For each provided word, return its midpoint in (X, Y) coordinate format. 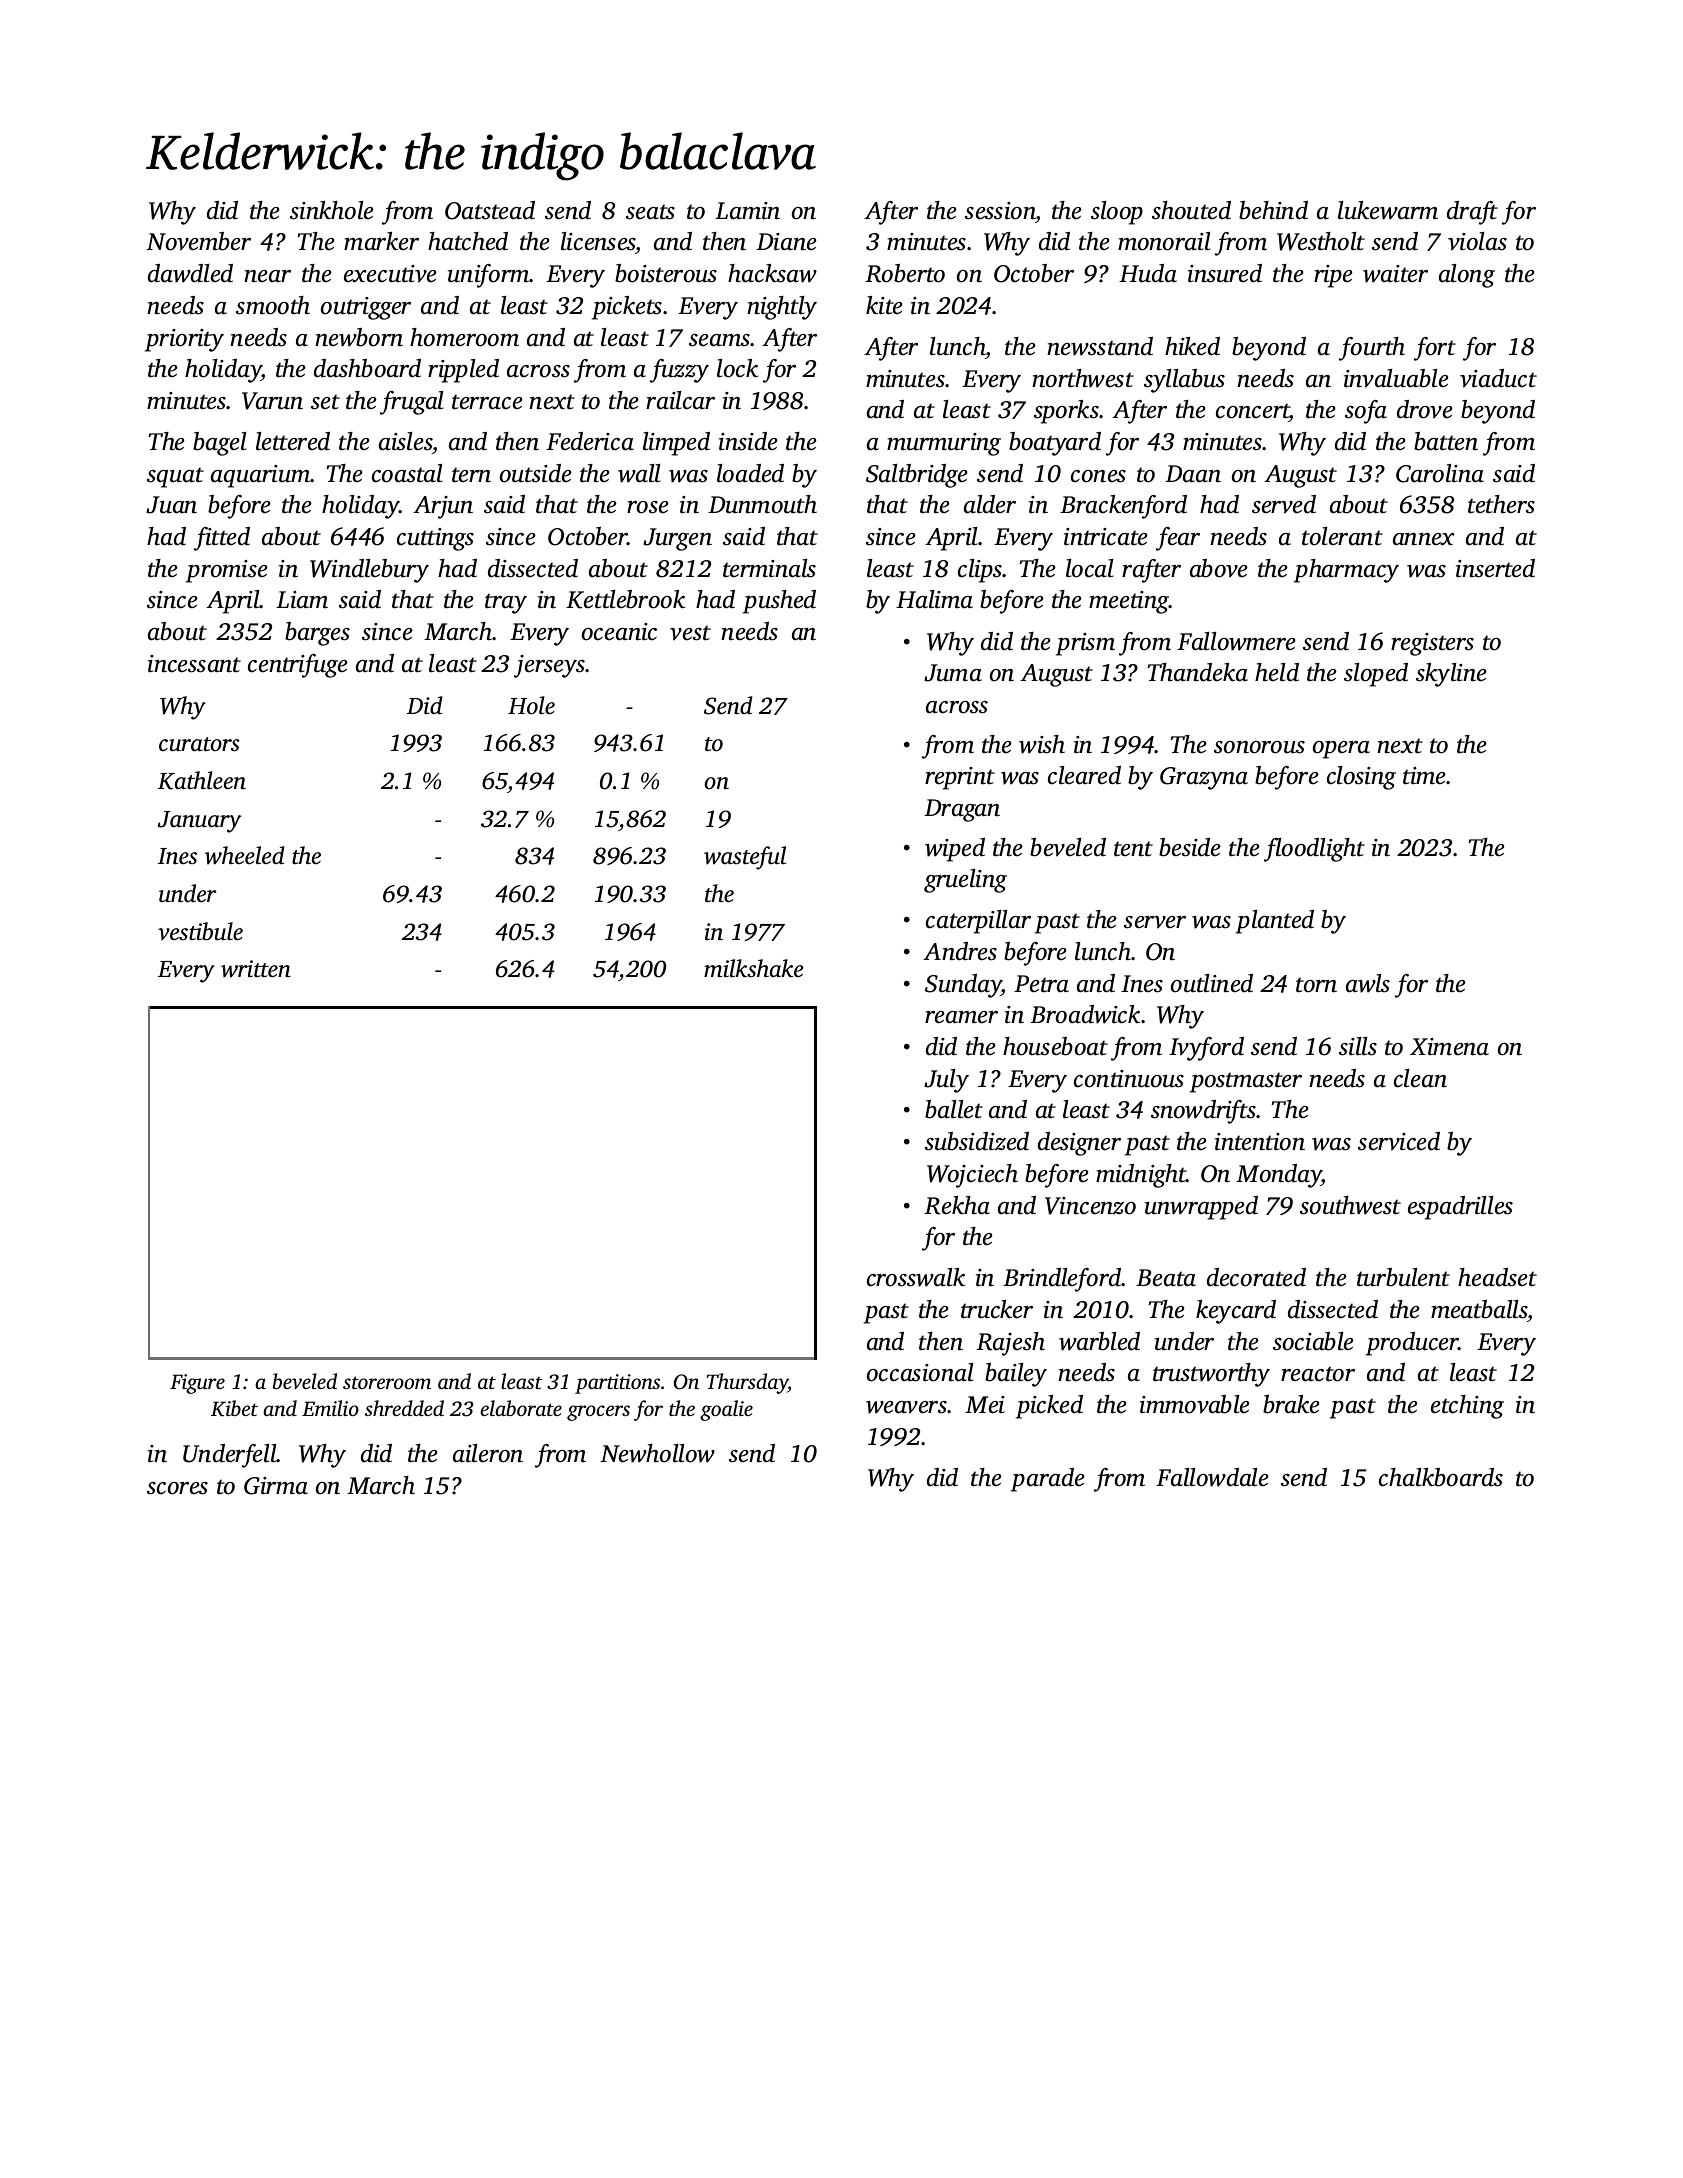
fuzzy (679, 371)
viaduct (1498, 378)
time (1425, 776)
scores (177, 1488)
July (946, 1081)
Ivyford (1206, 1049)
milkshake (753, 968)
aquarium (261, 476)
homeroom (464, 337)
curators (199, 744)
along (1467, 276)
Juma (953, 673)
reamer (961, 1017)
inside (748, 441)
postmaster (1246, 1082)
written (256, 969)
